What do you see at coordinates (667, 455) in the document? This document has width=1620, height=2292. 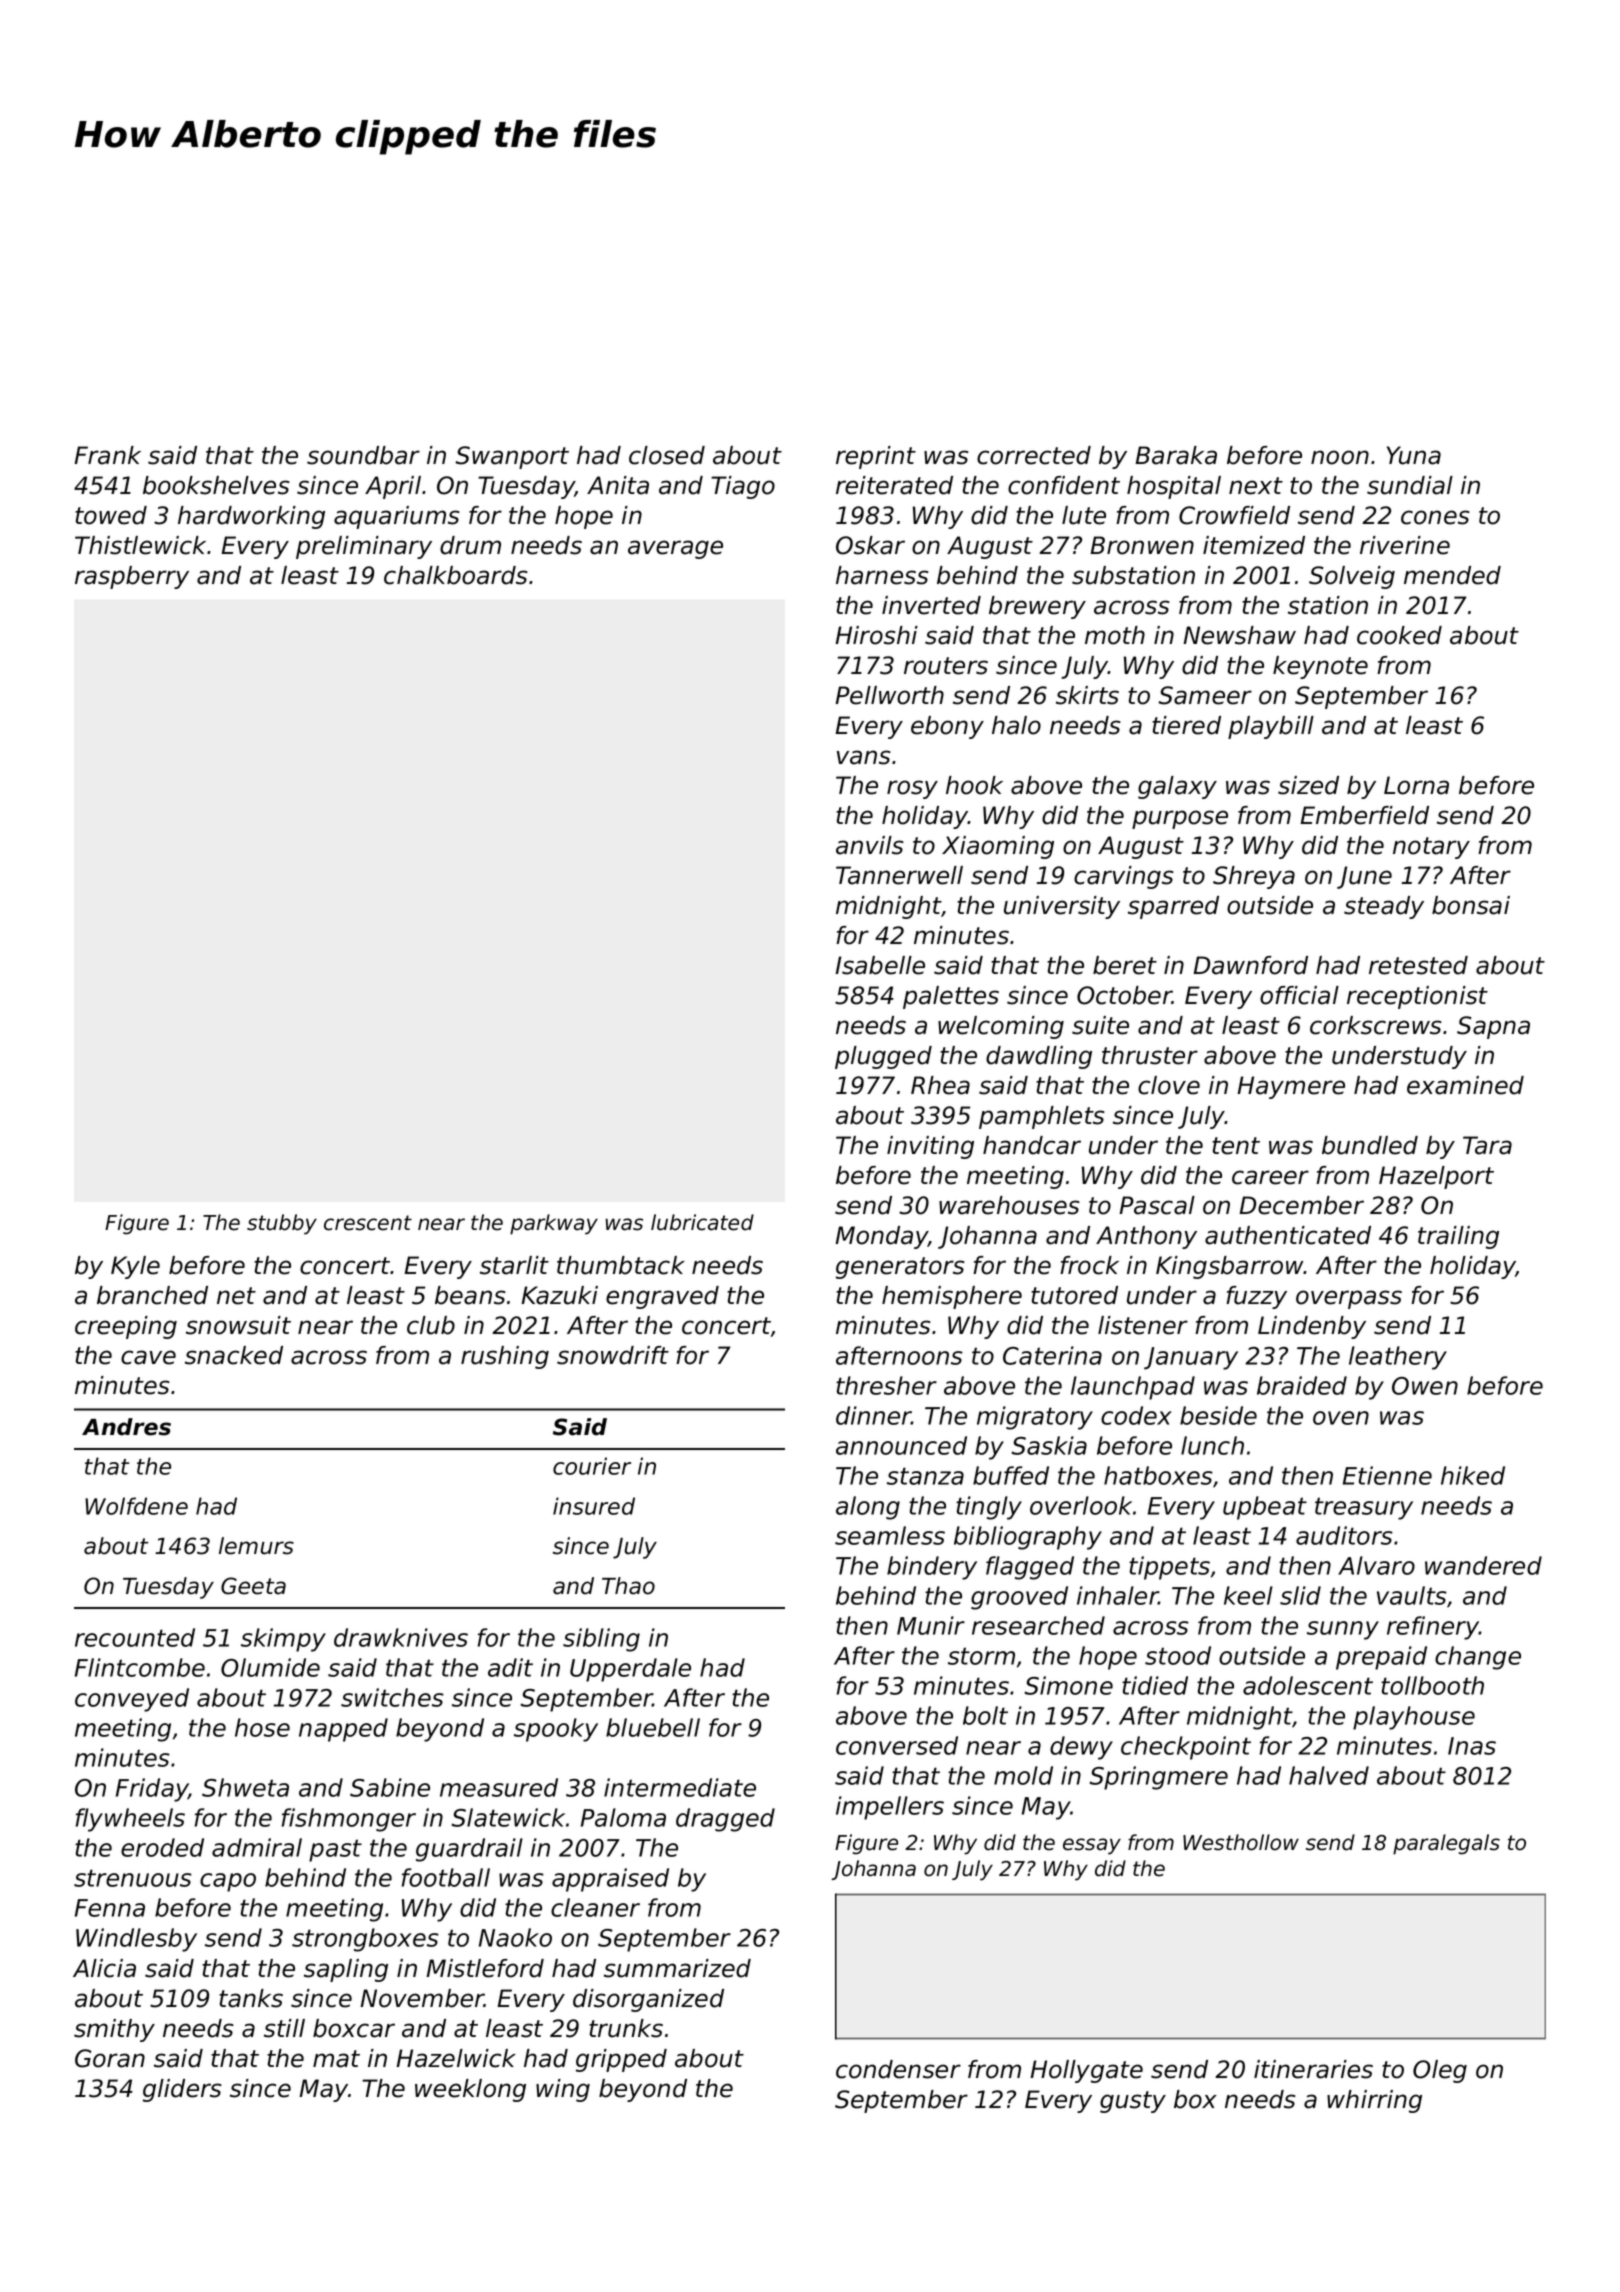 I see `closed` at bounding box center [667, 455].
